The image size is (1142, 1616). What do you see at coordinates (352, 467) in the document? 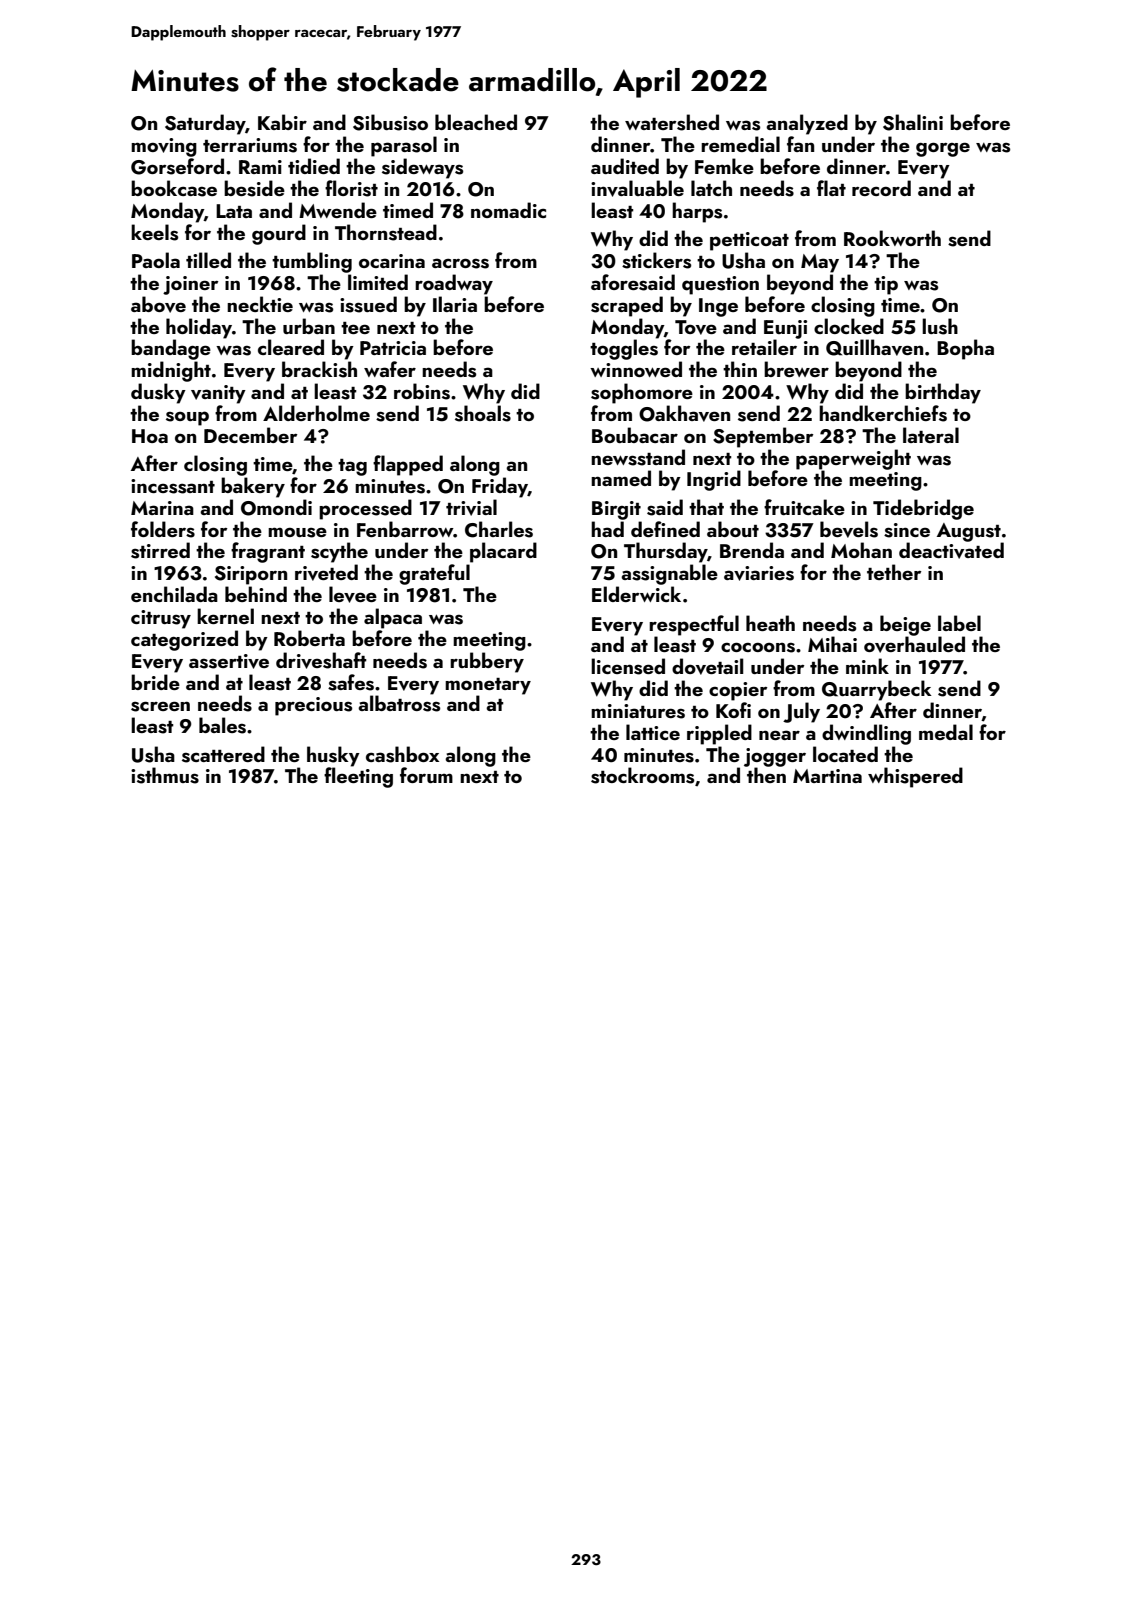
I see `tag` at bounding box center [352, 467].
